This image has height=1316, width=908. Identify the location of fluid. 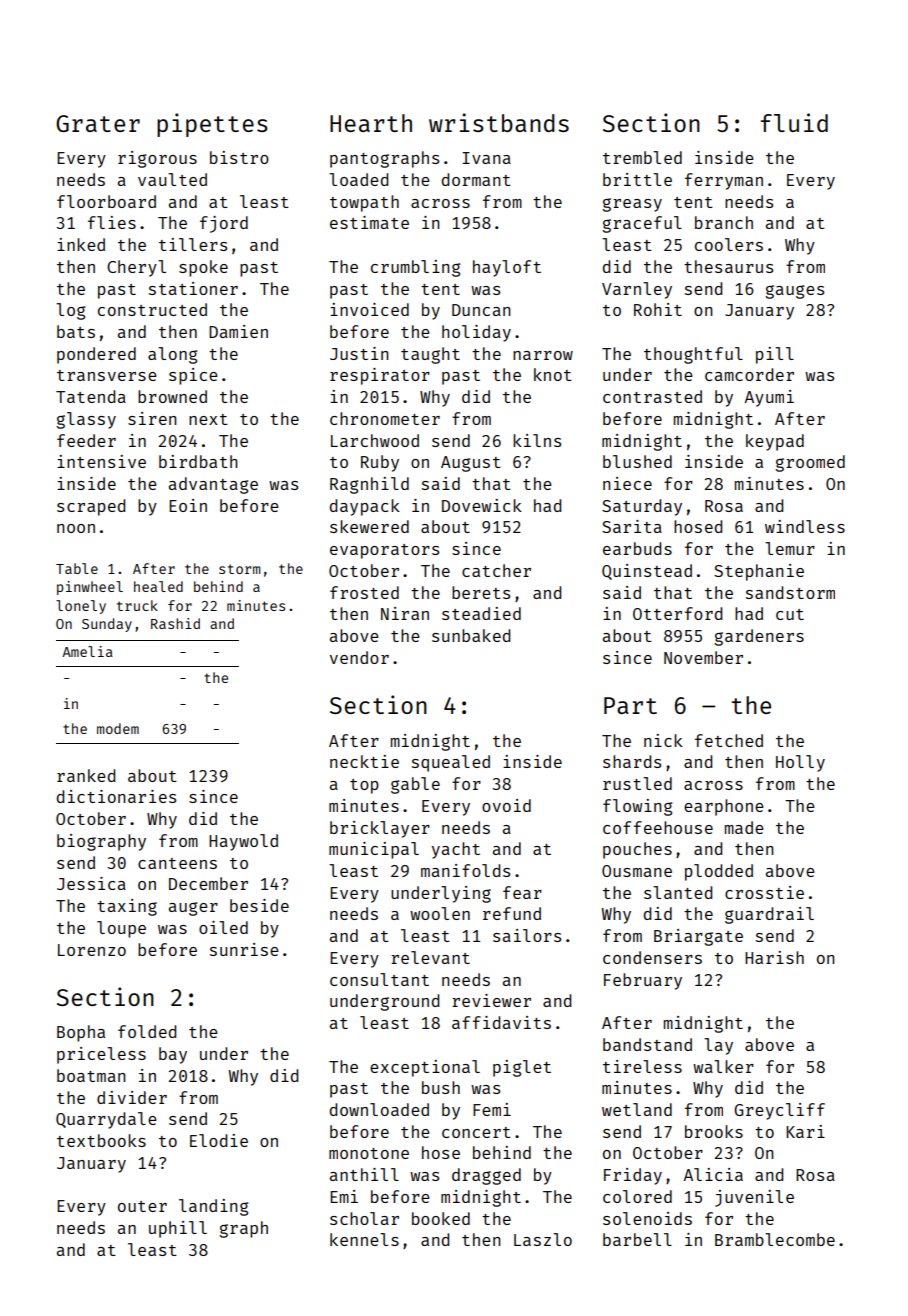
(794, 122).
